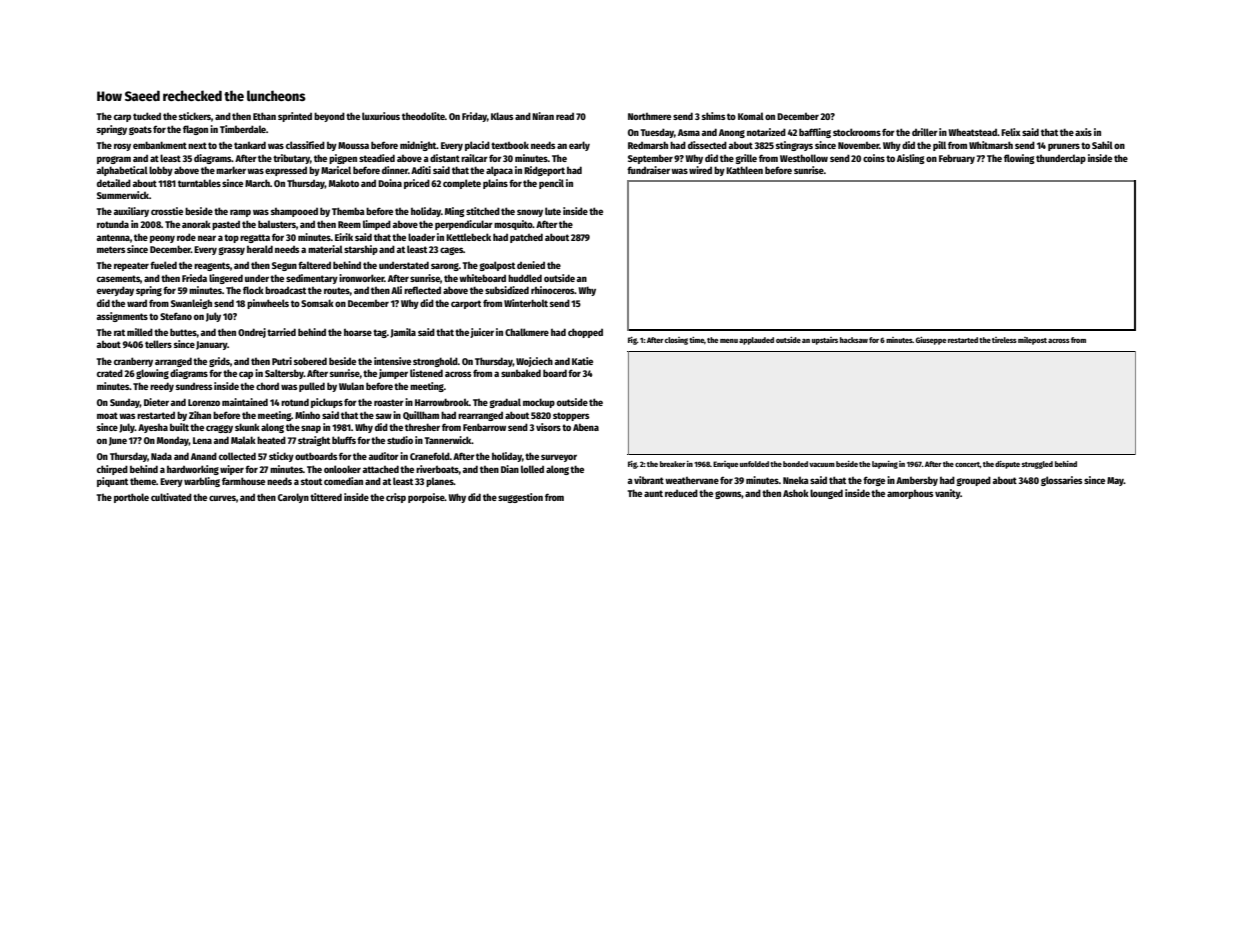 Image resolution: width=1233 pixels, height=952 pixels. I want to click on routes, so click(337, 290).
